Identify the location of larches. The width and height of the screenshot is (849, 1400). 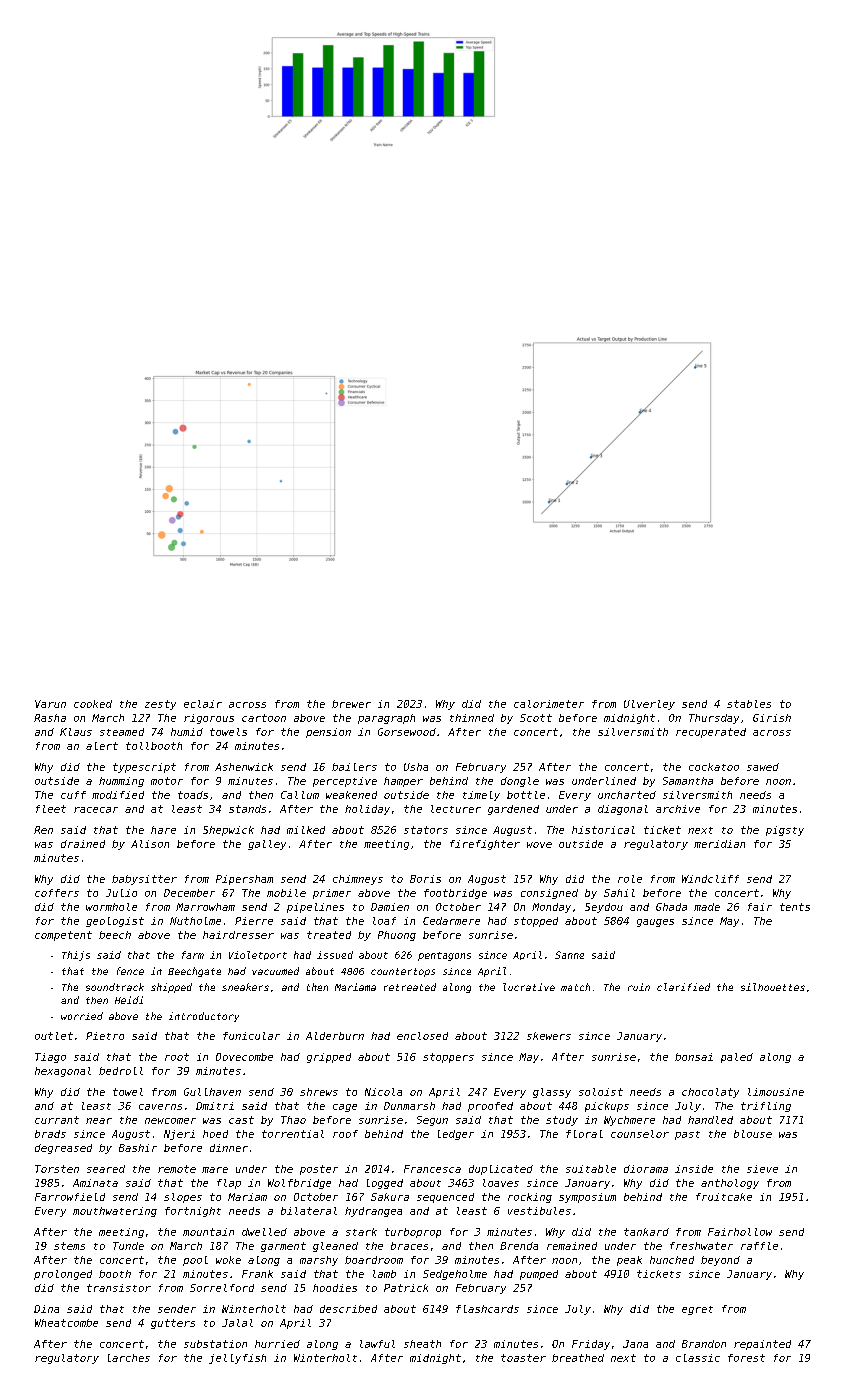
(129, 1358).
